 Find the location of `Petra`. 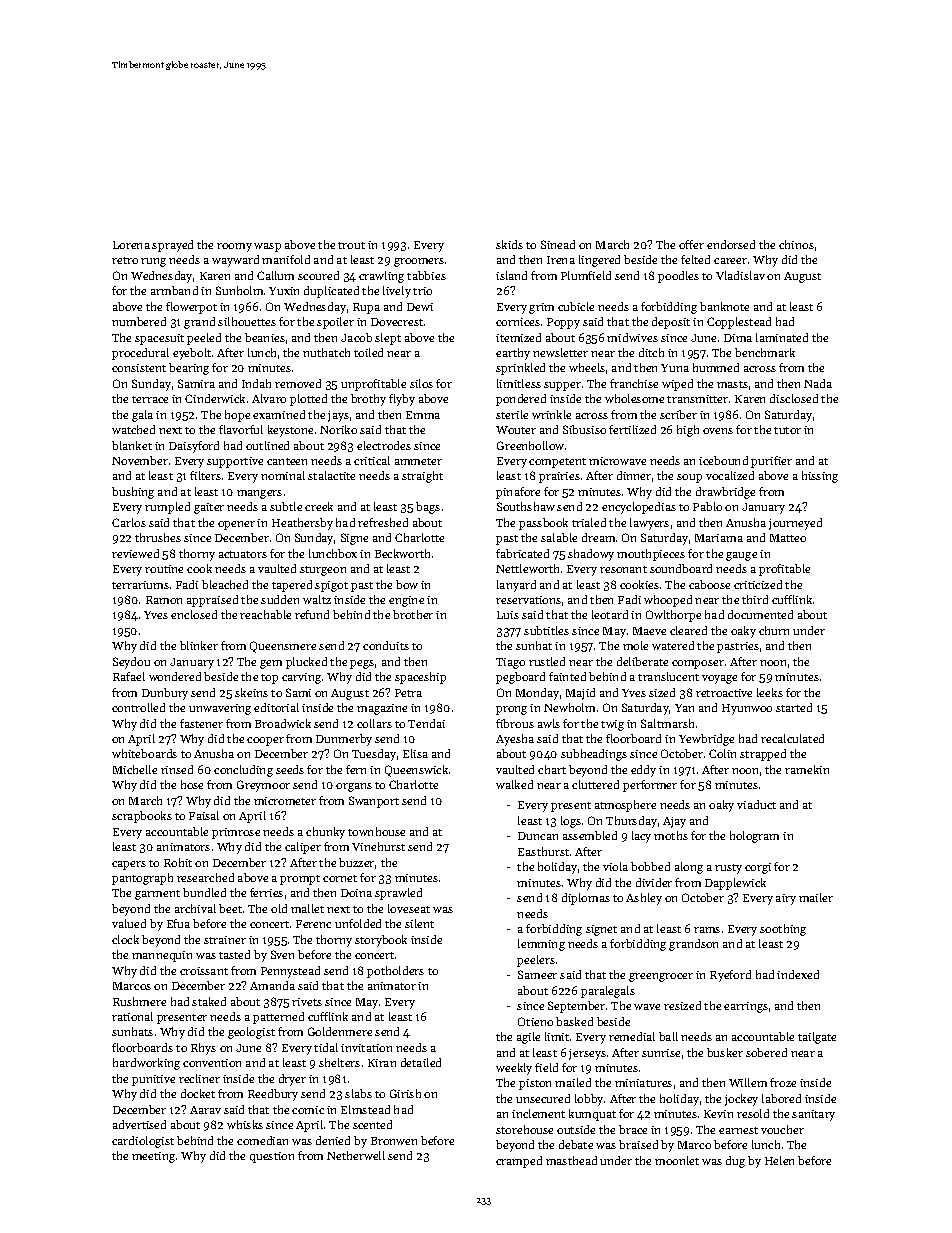

Petra is located at coordinates (408, 693).
